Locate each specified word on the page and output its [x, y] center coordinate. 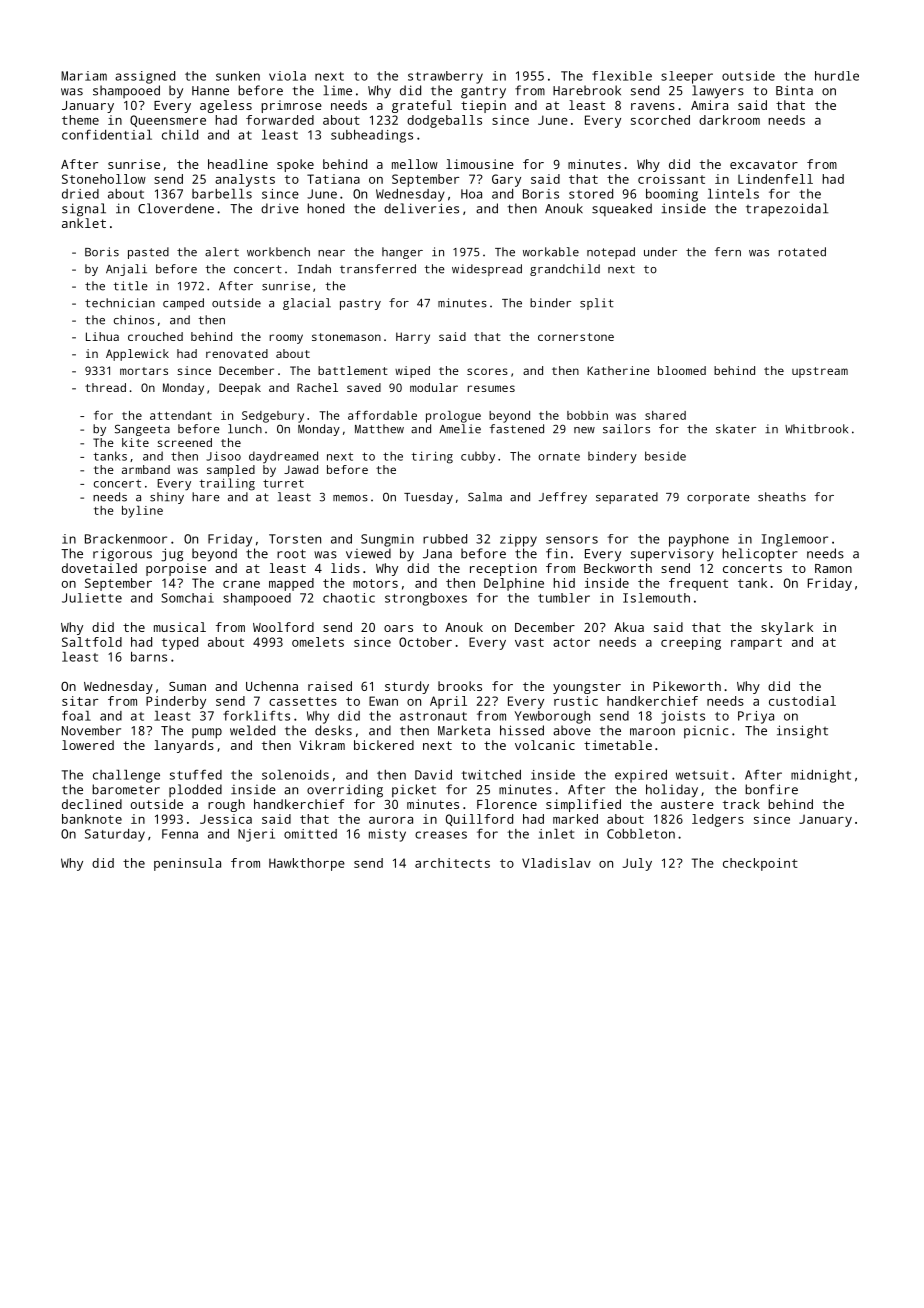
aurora [391, 820]
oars [398, 628]
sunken [238, 76]
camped [183, 304]
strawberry [445, 77]
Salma [485, 497]
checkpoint [760, 864]
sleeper [687, 77]
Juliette [92, 598]
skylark [787, 628]
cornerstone [576, 337]
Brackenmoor [126, 539]
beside [665, 456]
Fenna [180, 834]
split [597, 304]
